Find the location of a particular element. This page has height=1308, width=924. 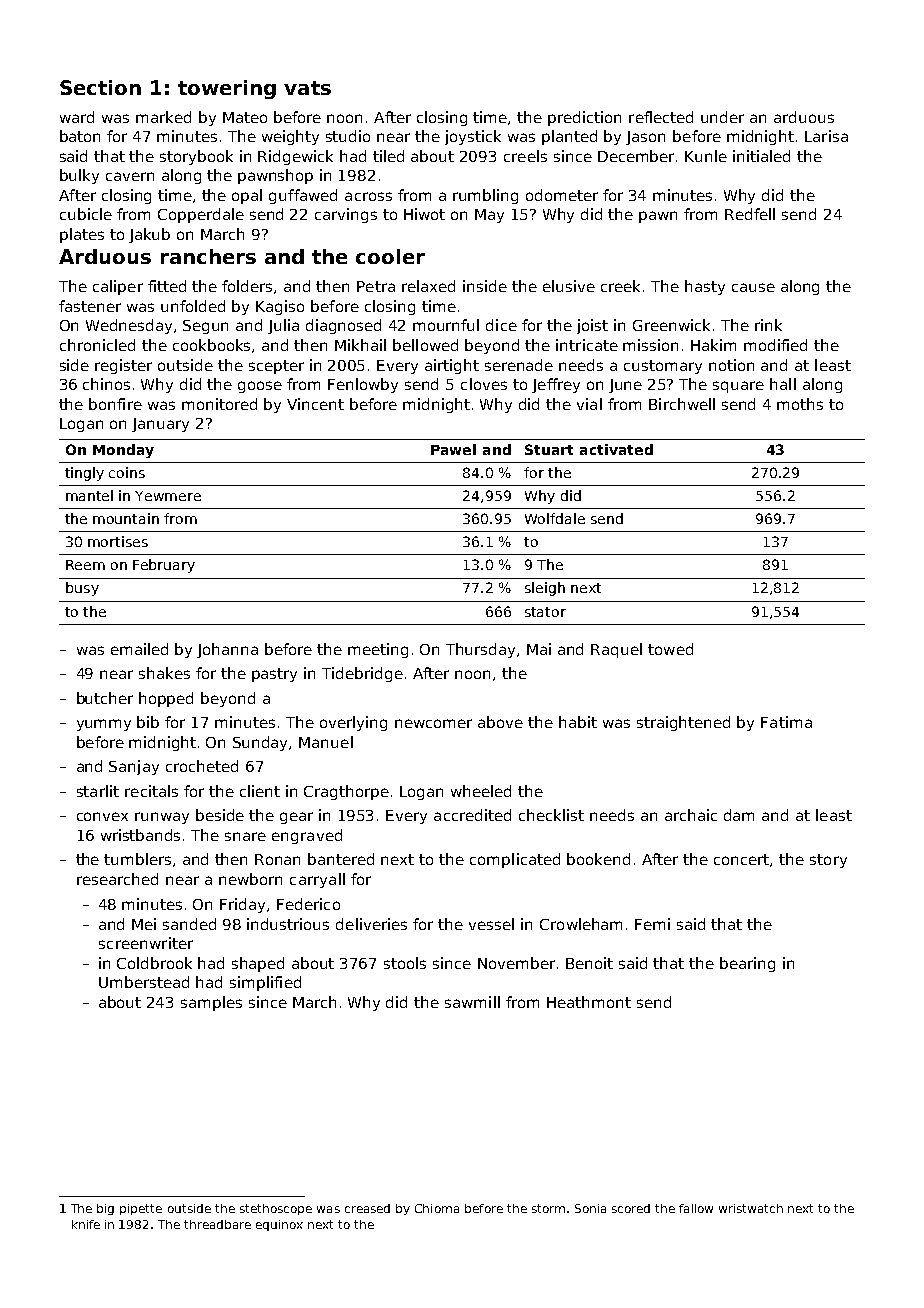

towed is located at coordinates (670, 649).
